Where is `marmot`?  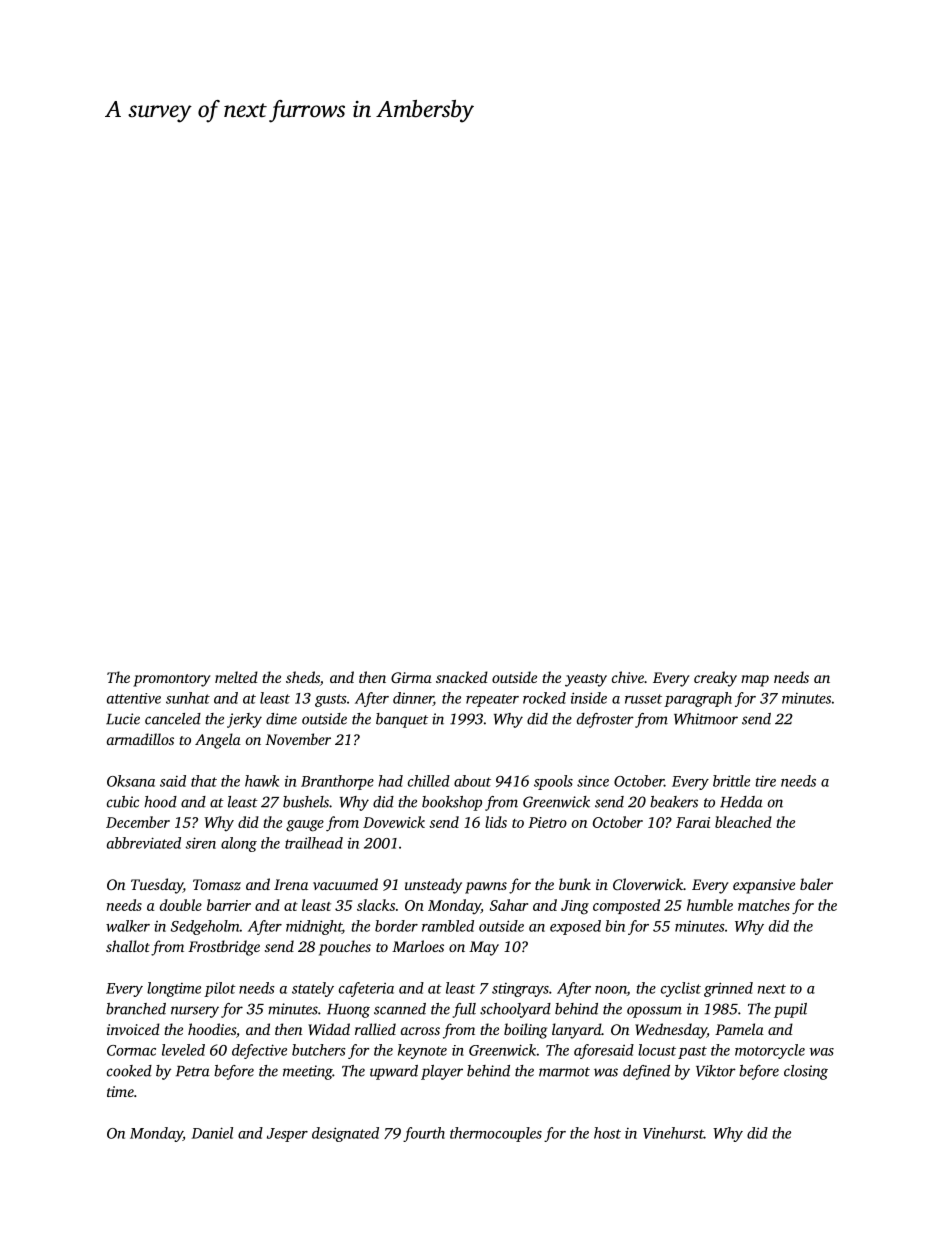 marmot is located at coordinates (564, 1072).
